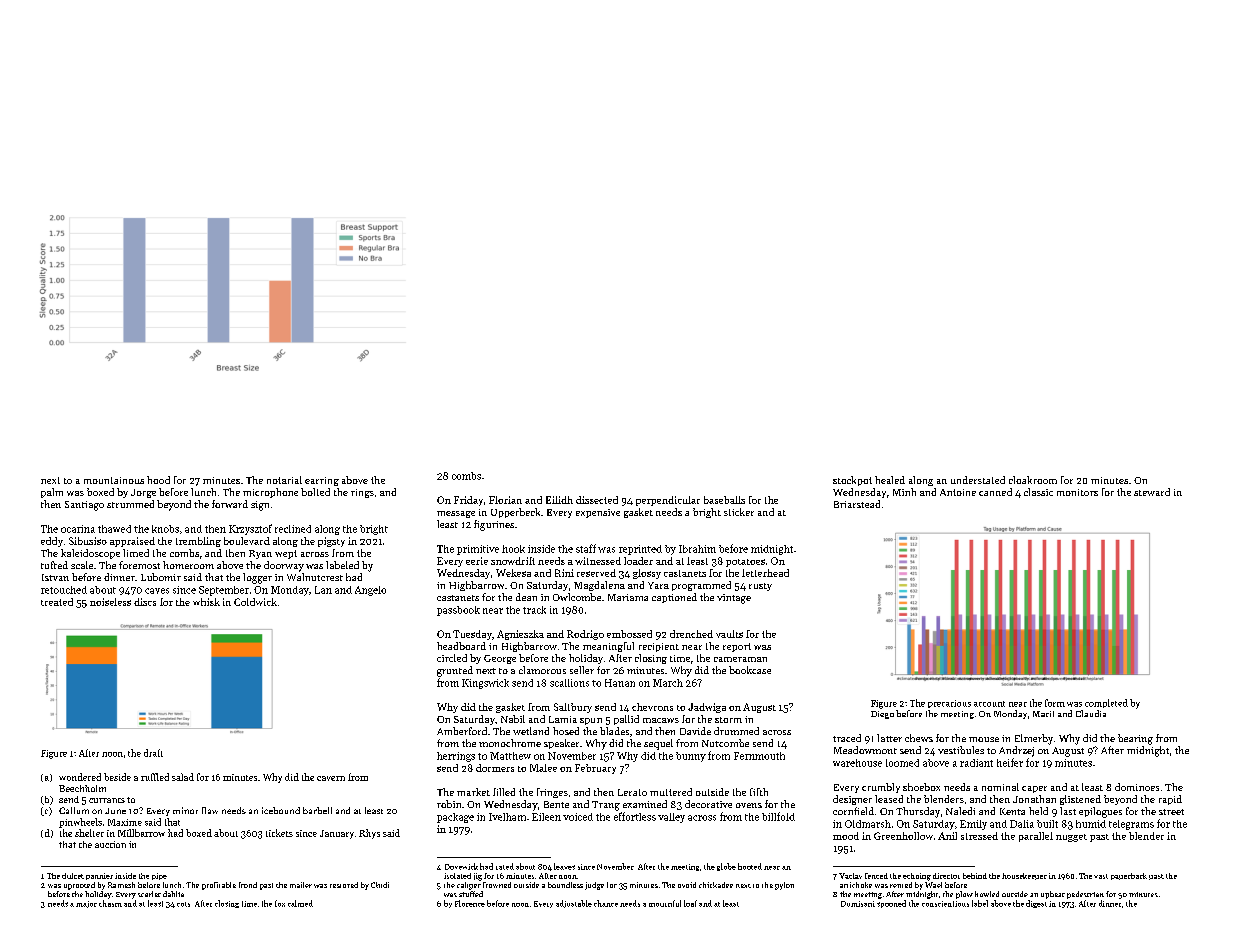  Describe the element at coordinates (322, 481) in the image. I see `earring` at that location.
